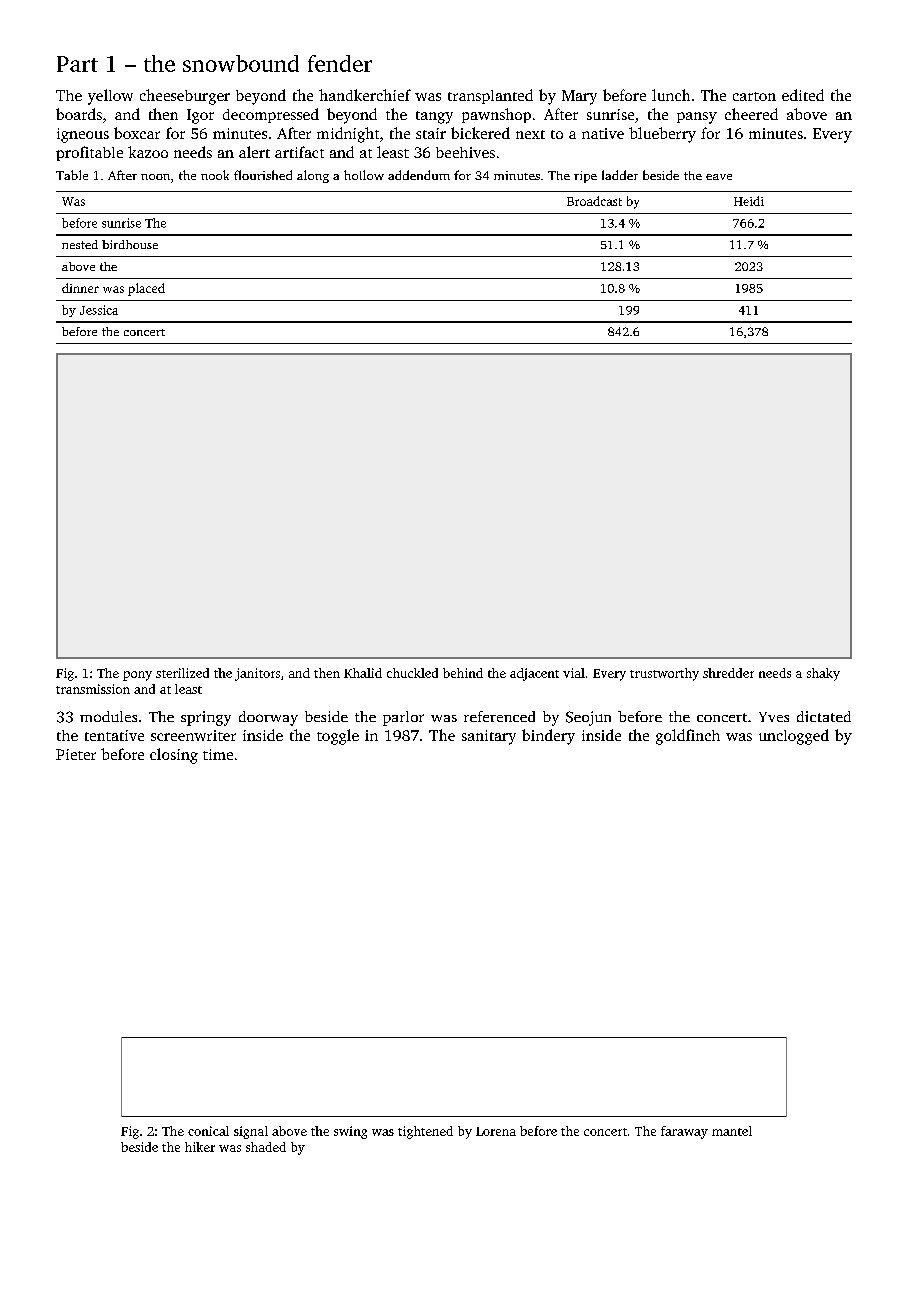  Describe the element at coordinates (77, 64) in the document. I see `Part` at that location.
